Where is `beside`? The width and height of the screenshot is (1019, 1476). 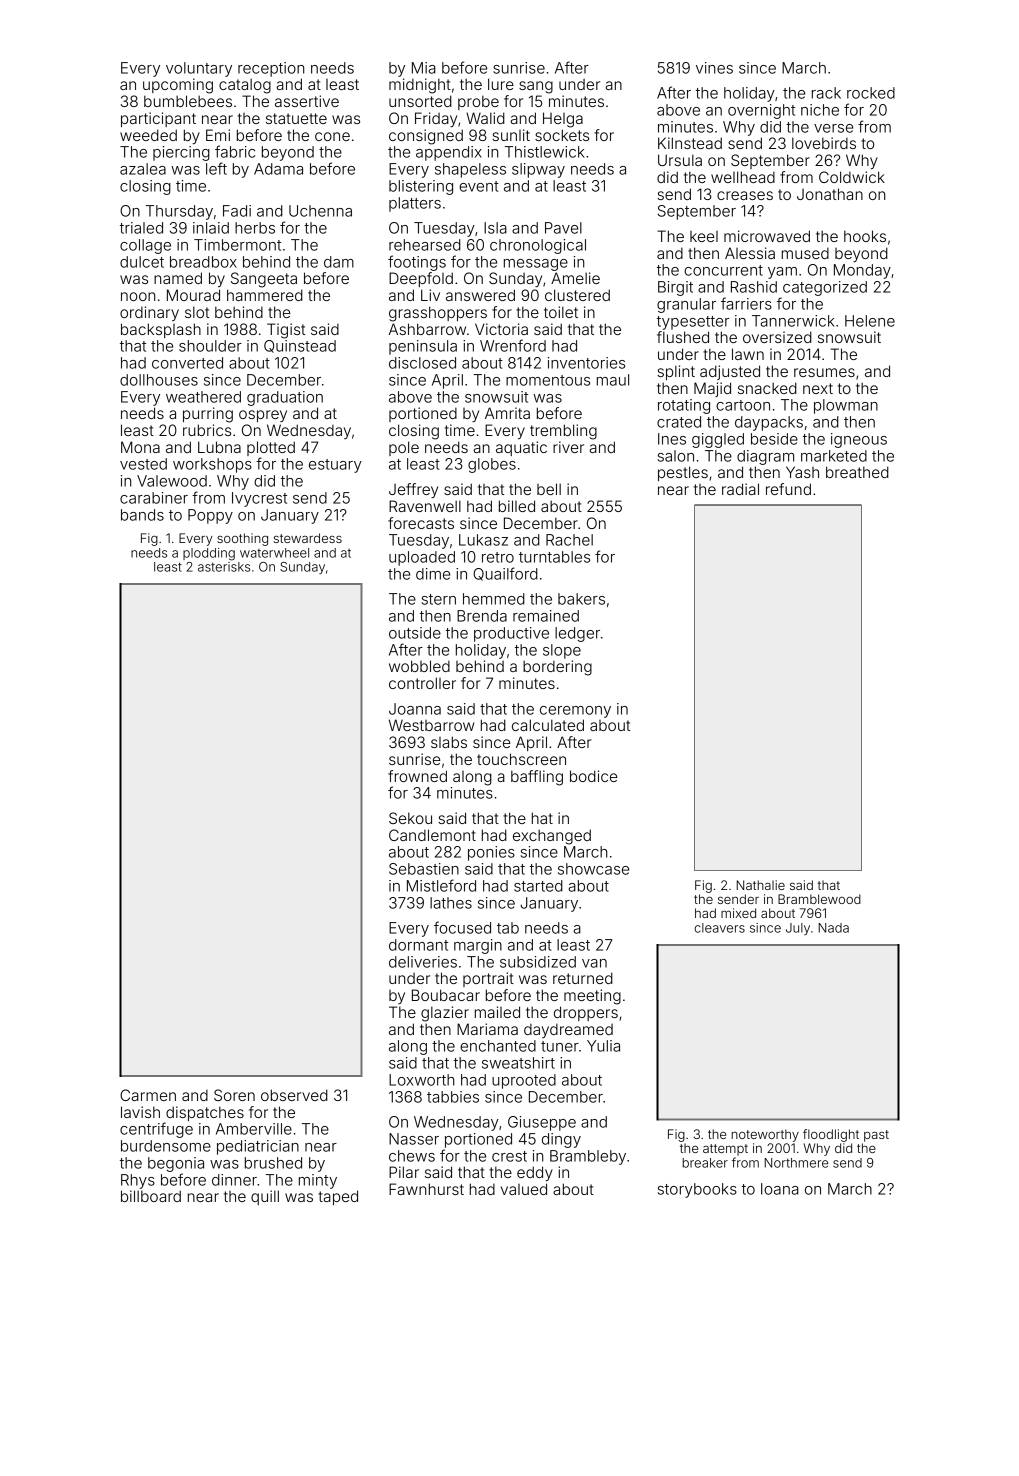 beside is located at coordinates (774, 439).
